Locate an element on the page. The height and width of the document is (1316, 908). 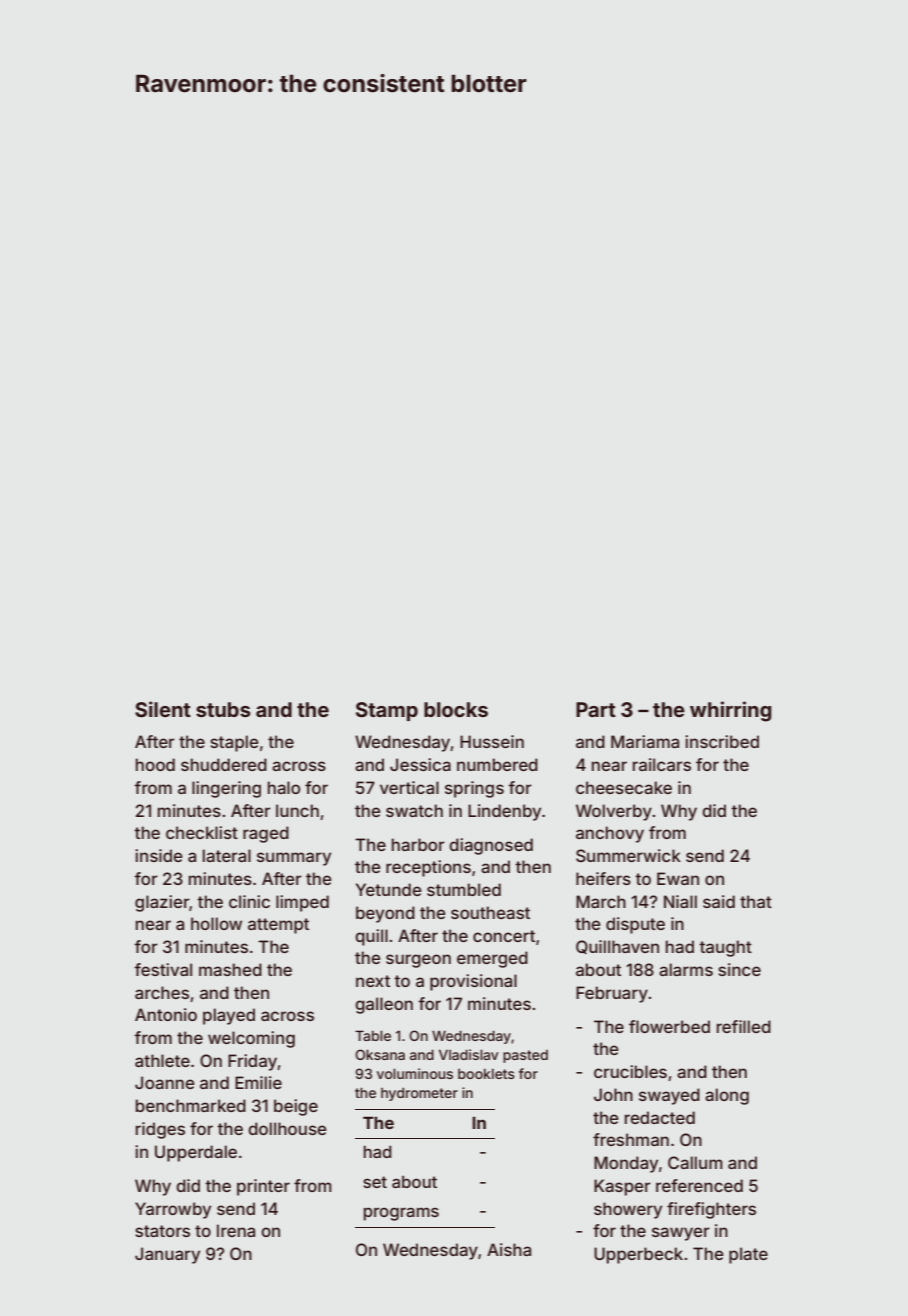
referenced is located at coordinates (699, 1185).
